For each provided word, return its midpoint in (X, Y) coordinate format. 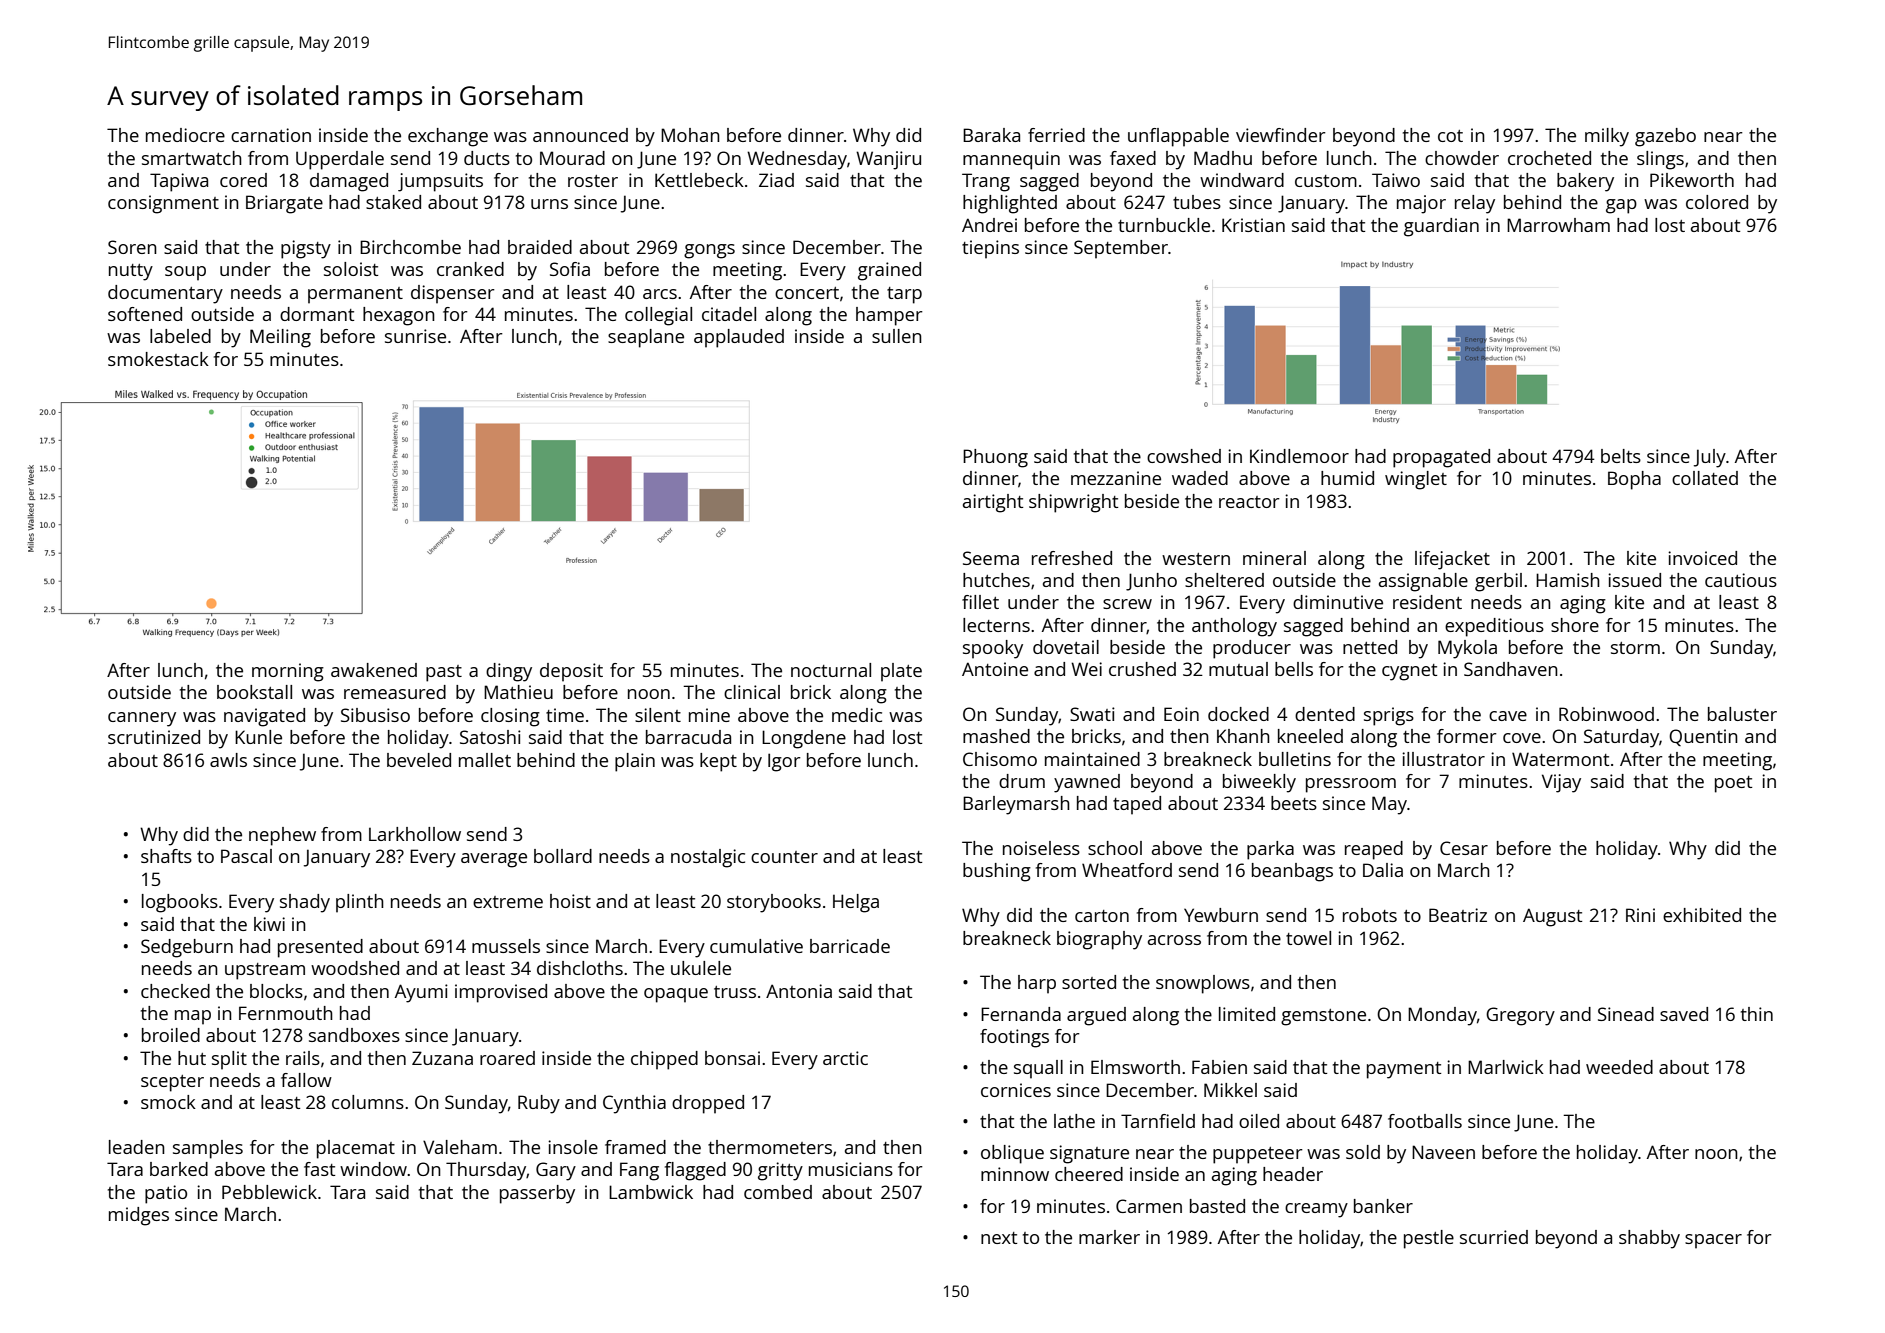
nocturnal (831, 670)
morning (288, 672)
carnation (271, 135)
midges (139, 1216)
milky (1607, 137)
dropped (708, 1104)
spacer (1713, 1241)
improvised (501, 993)
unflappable (1178, 137)
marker (1109, 1237)
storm (1635, 648)
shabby (1649, 1239)
